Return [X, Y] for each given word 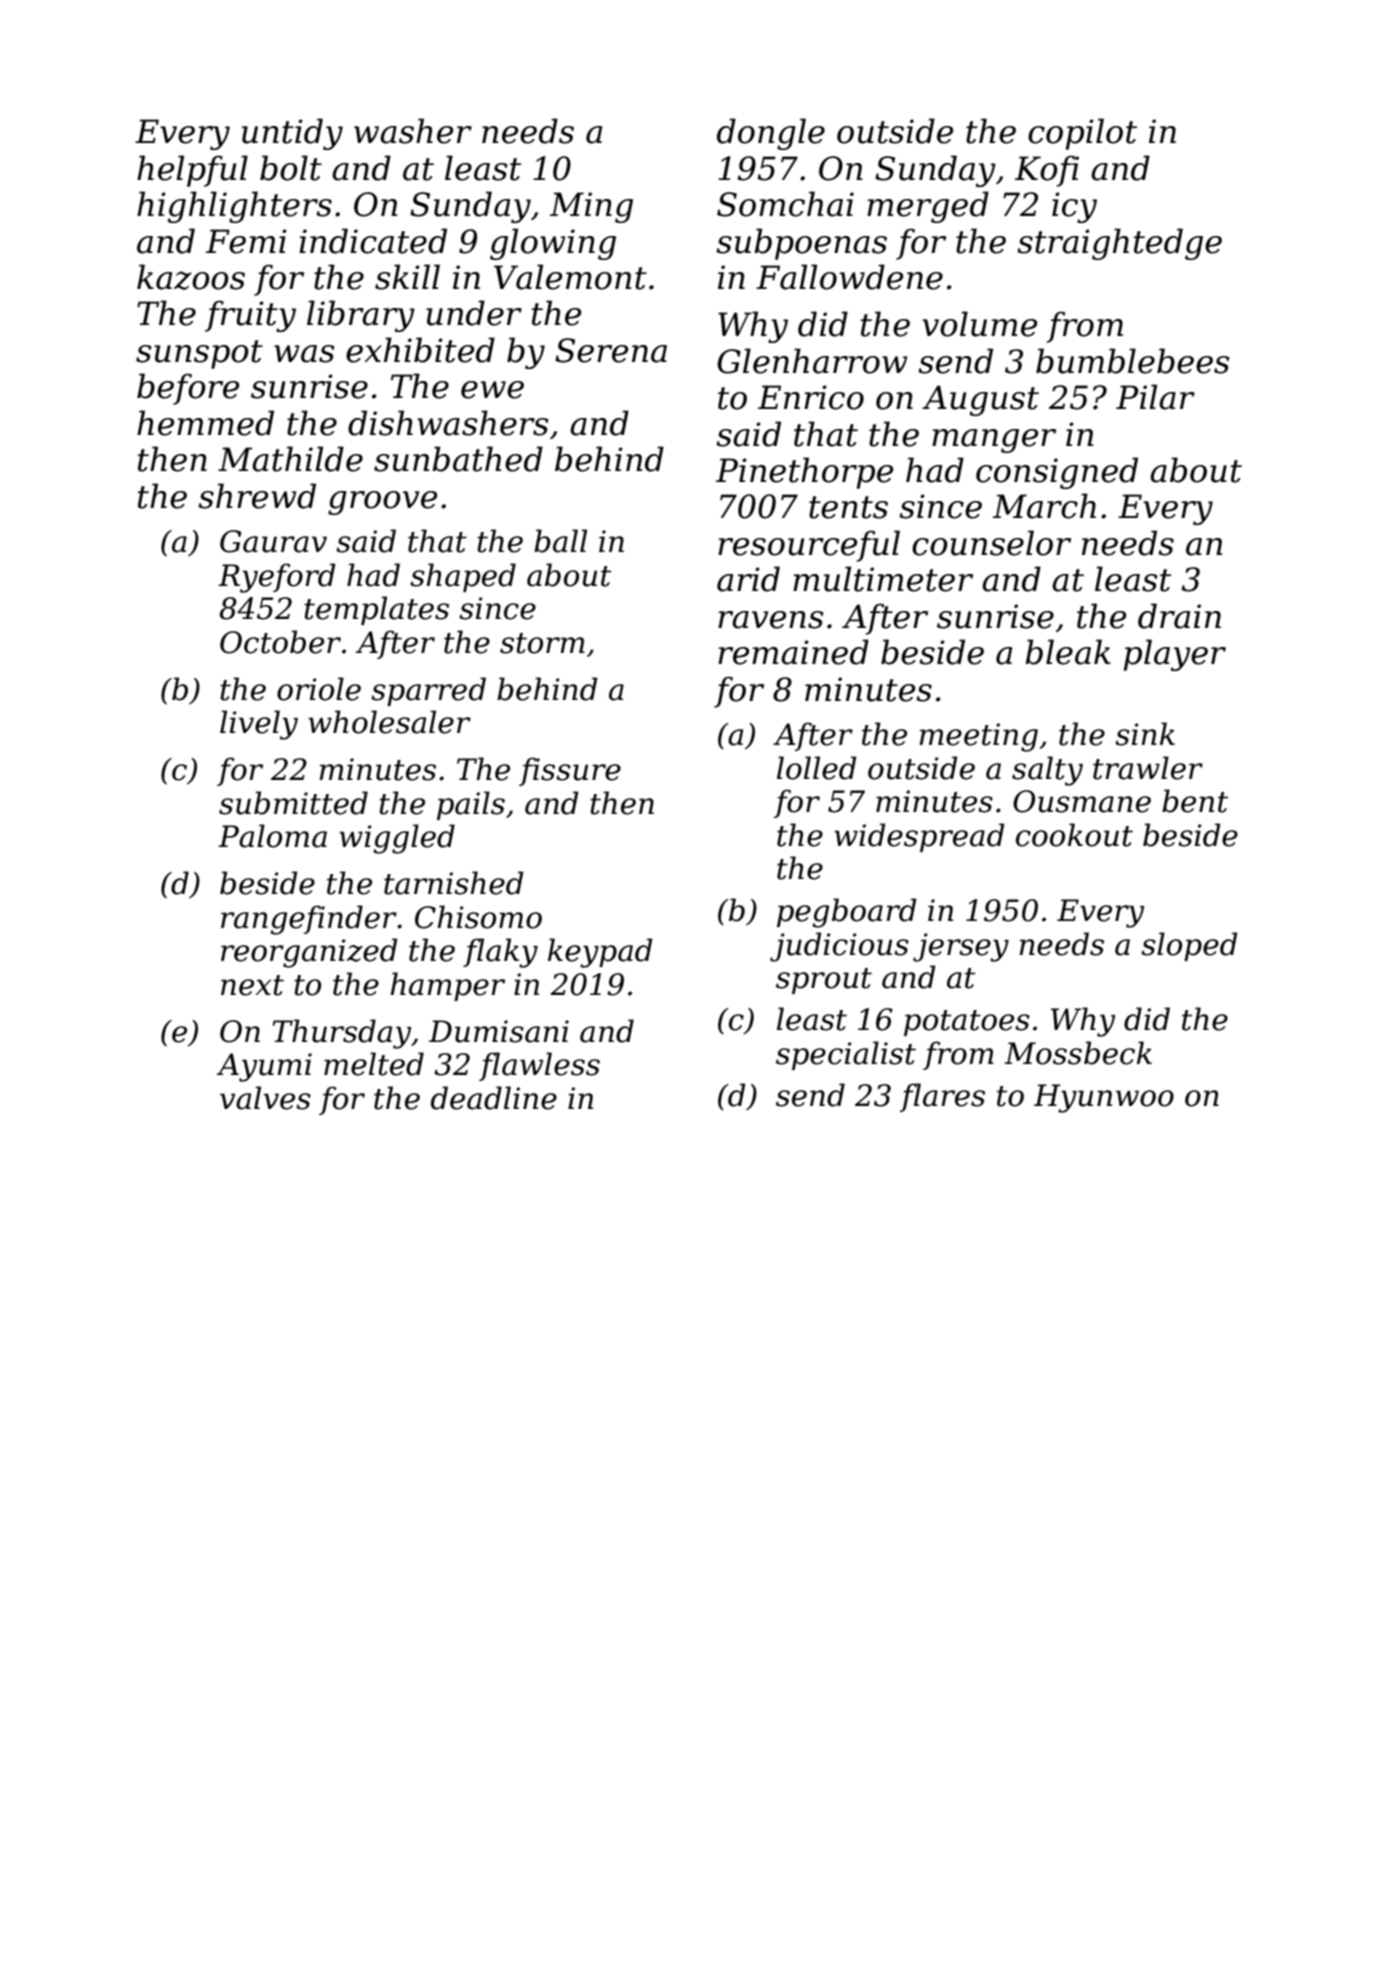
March [1044, 506]
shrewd [257, 496]
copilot [1082, 134]
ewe [492, 390]
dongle [771, 134]
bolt [291, 168]
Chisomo [478, 917]
